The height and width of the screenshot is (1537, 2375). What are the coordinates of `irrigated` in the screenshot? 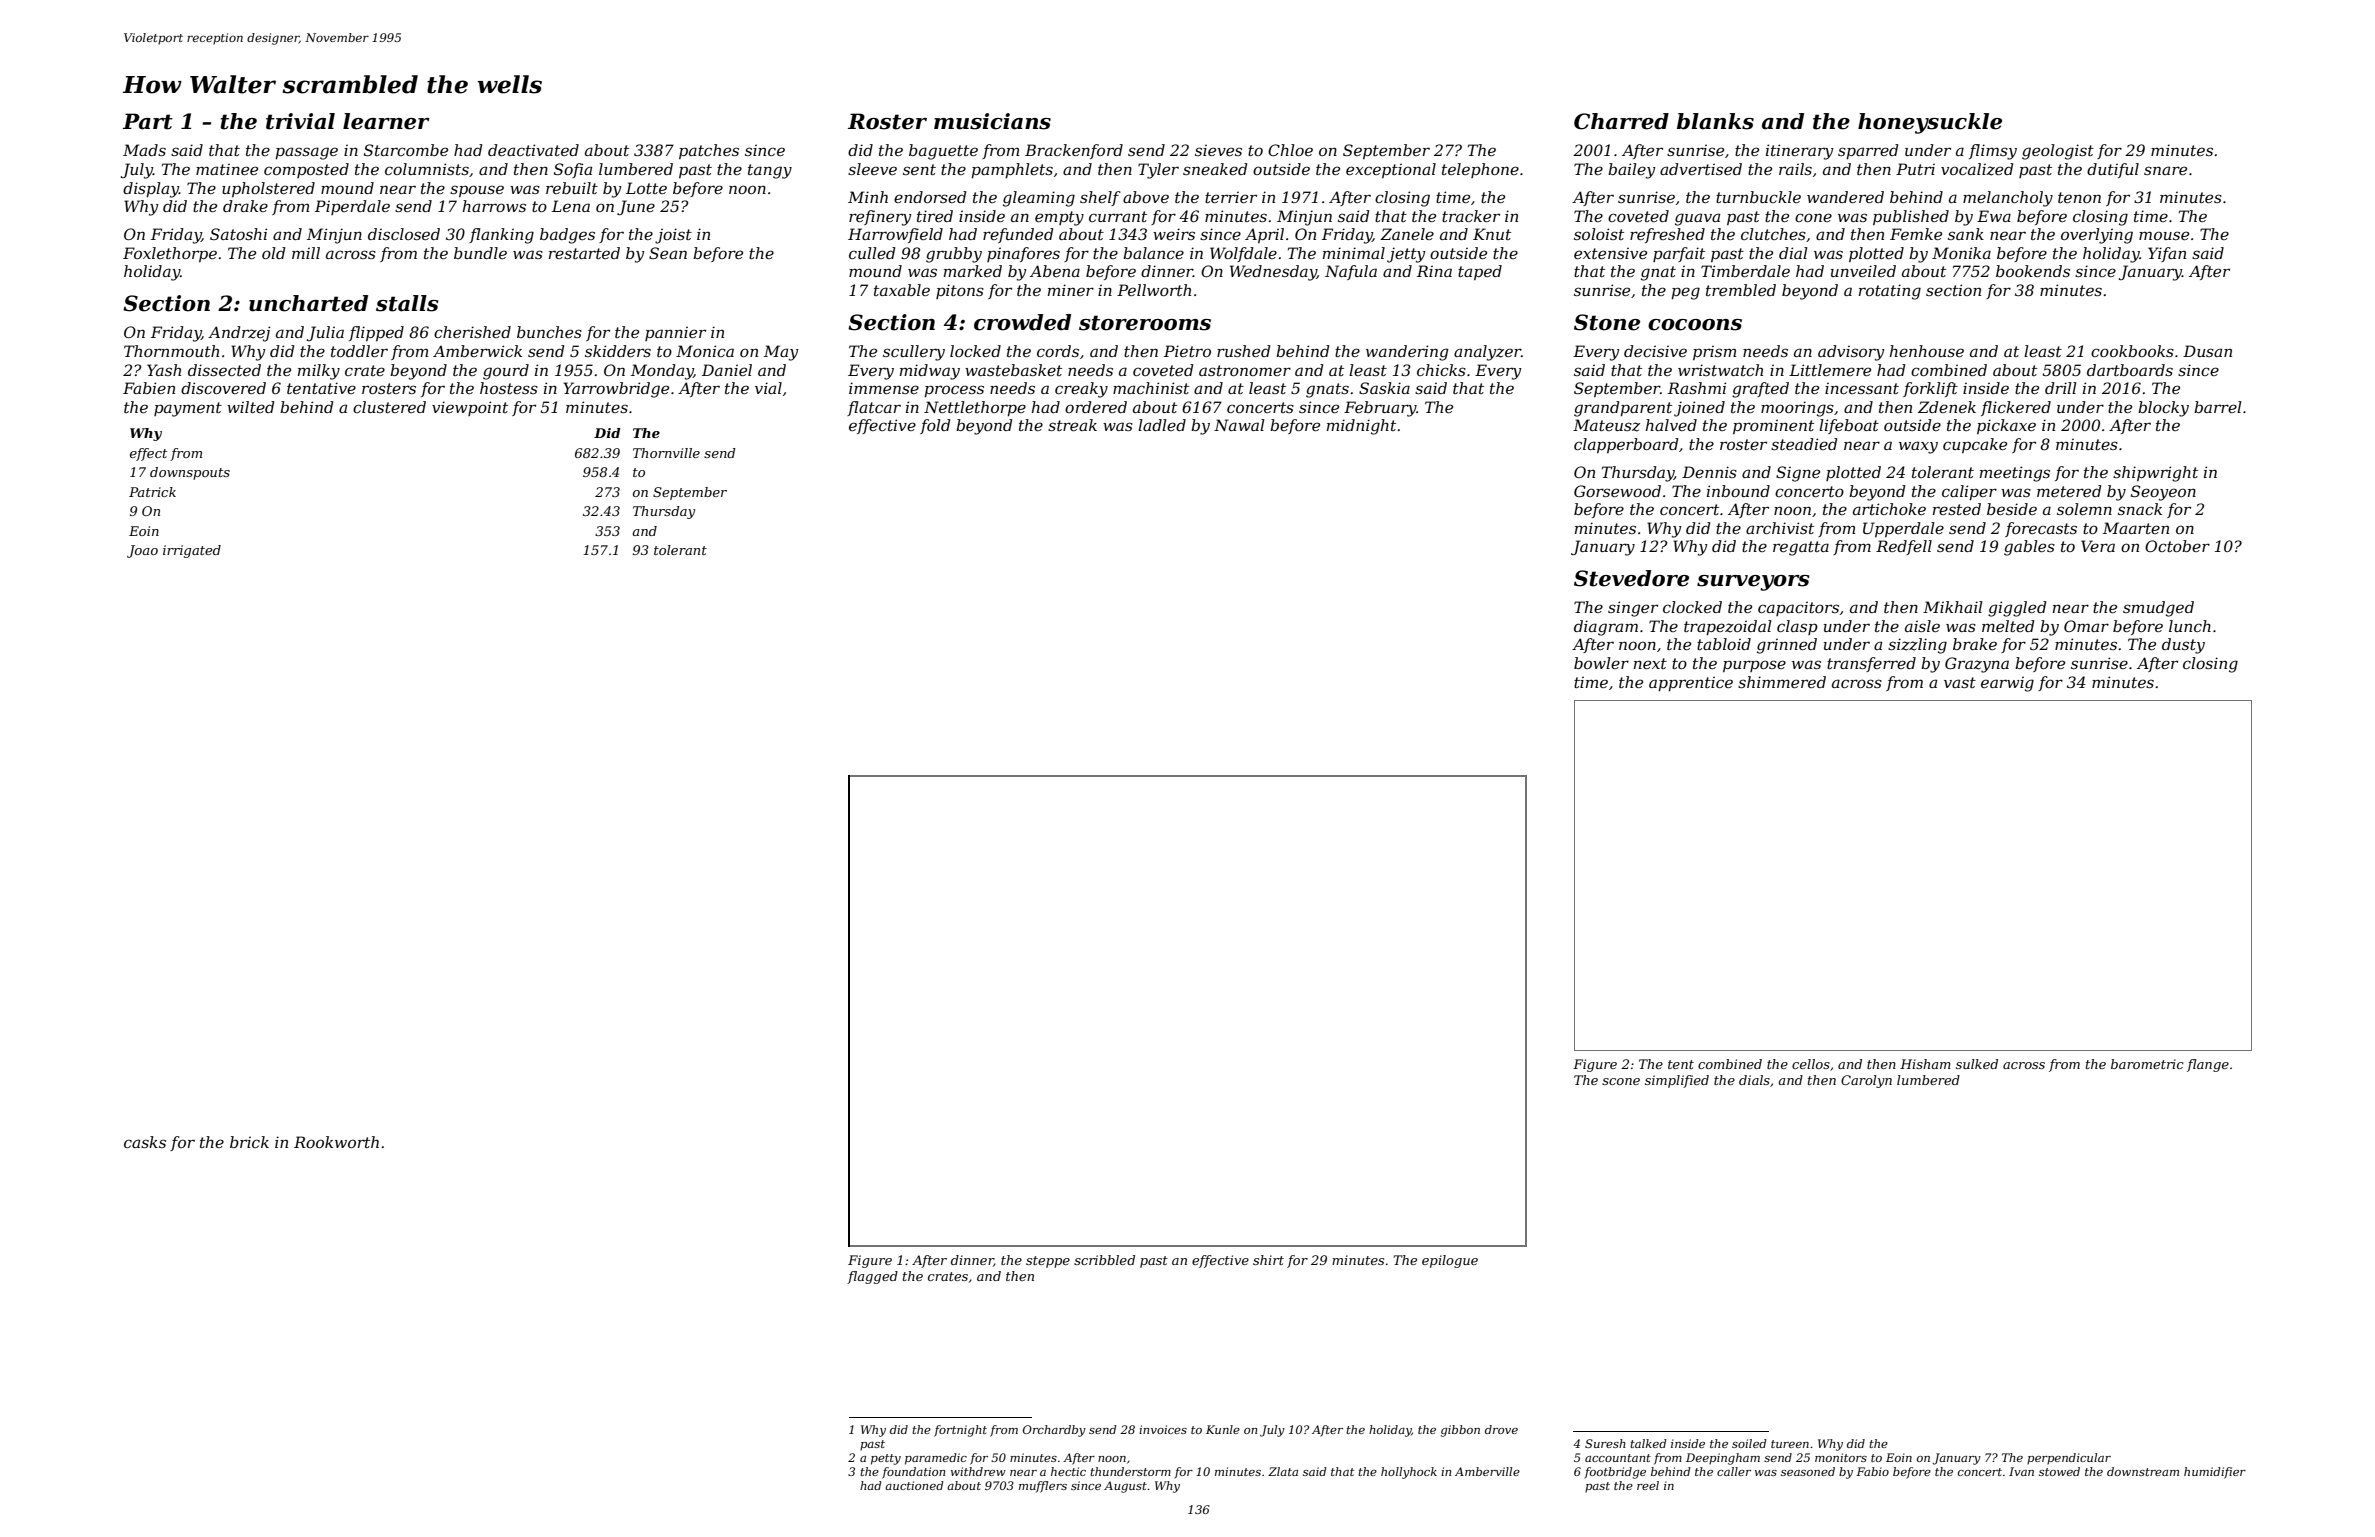 It's located at (192, 551).
